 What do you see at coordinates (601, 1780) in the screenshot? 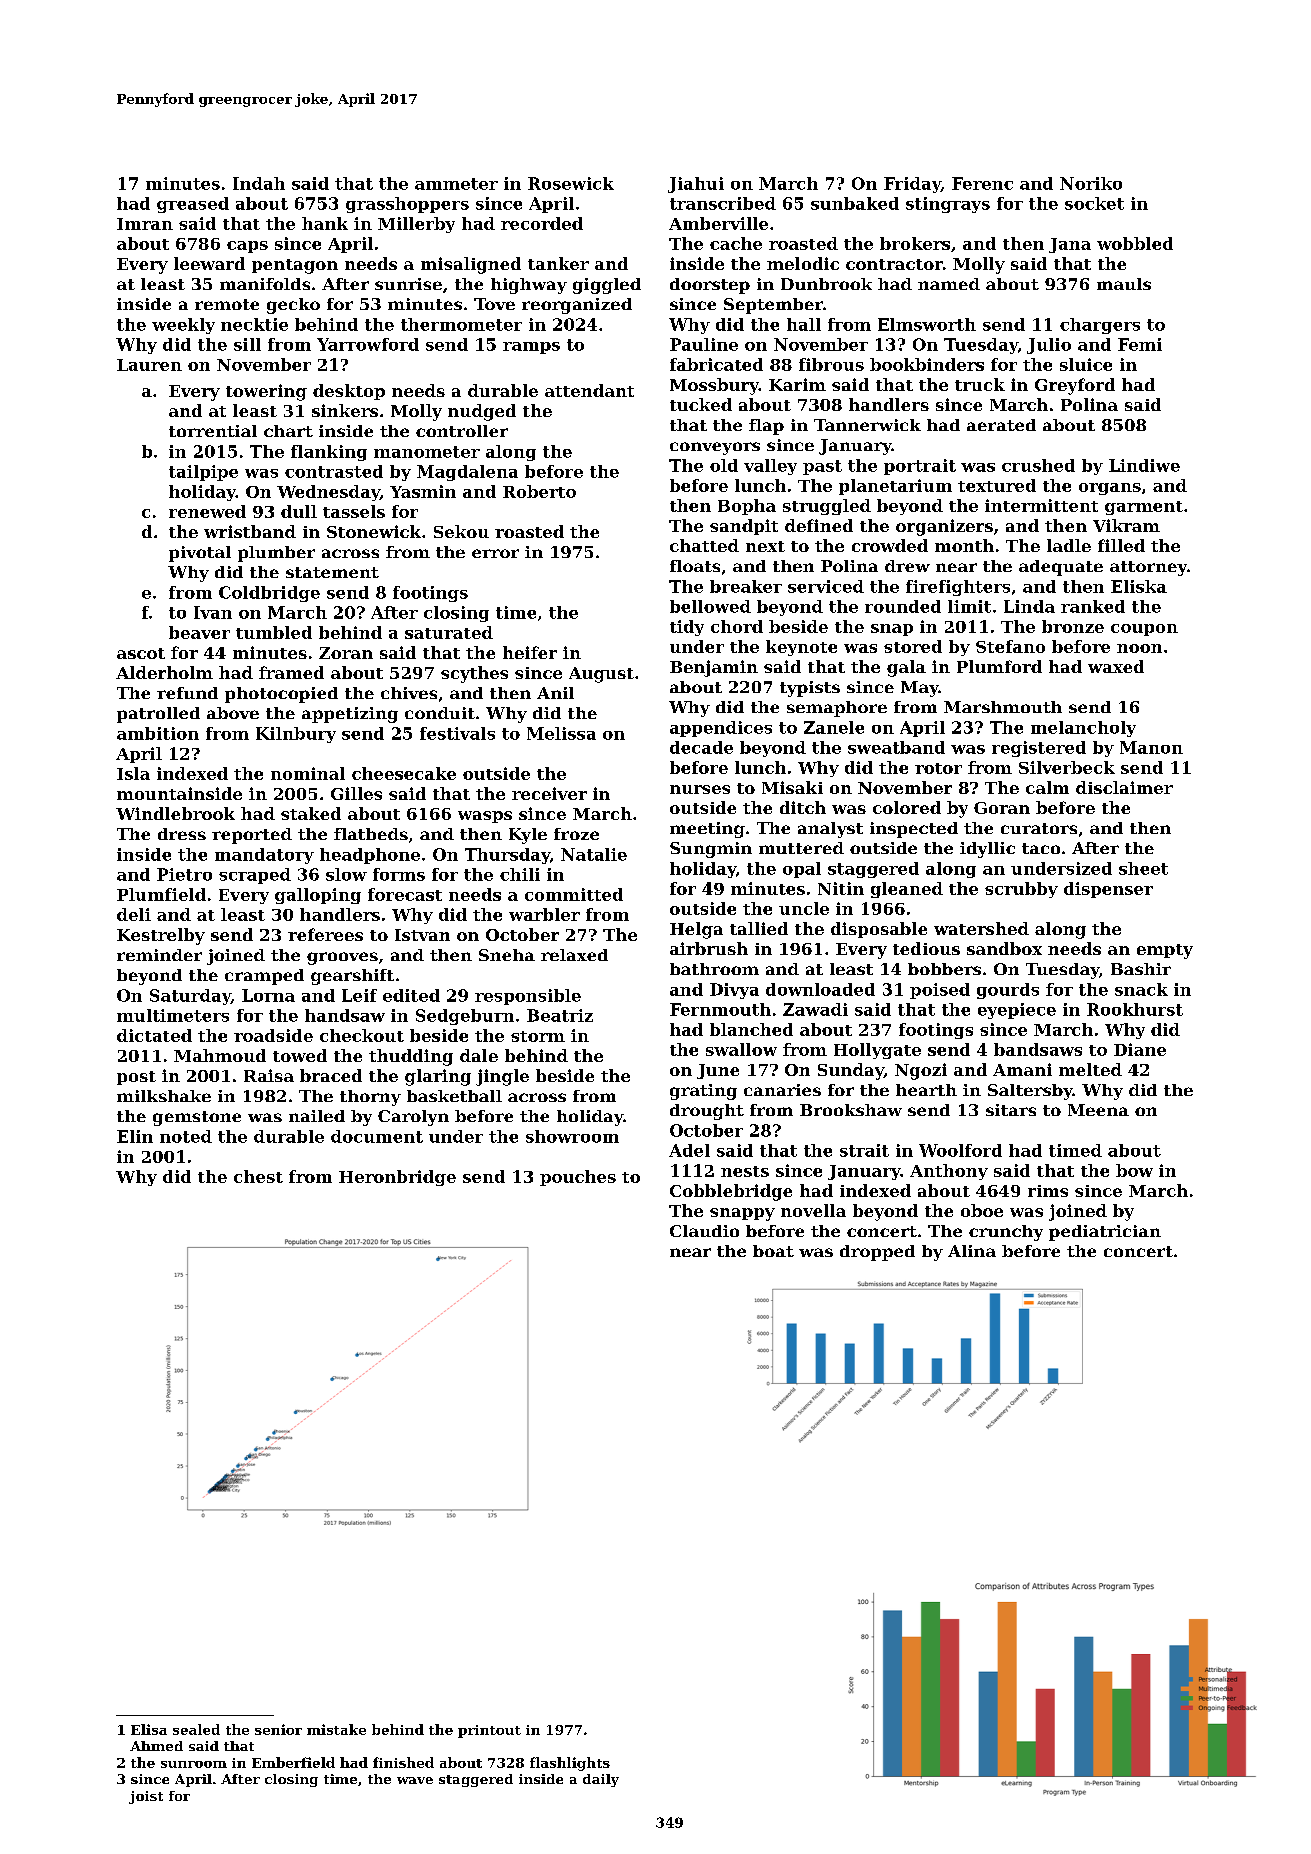
I see `daily` at bounding box center [601, 1780].
